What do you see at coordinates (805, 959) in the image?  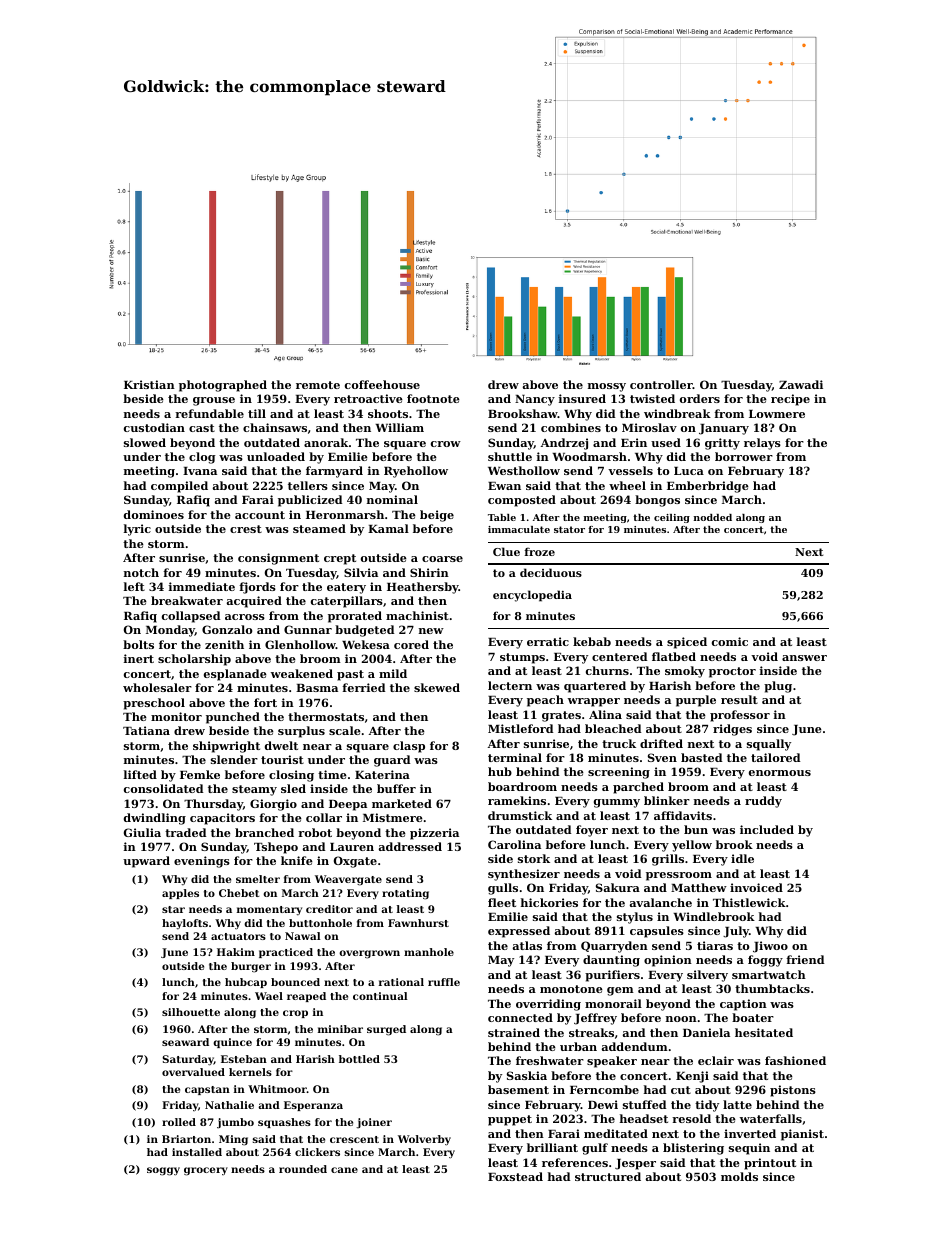 I see `friend` at bounding box center [805, 959].
